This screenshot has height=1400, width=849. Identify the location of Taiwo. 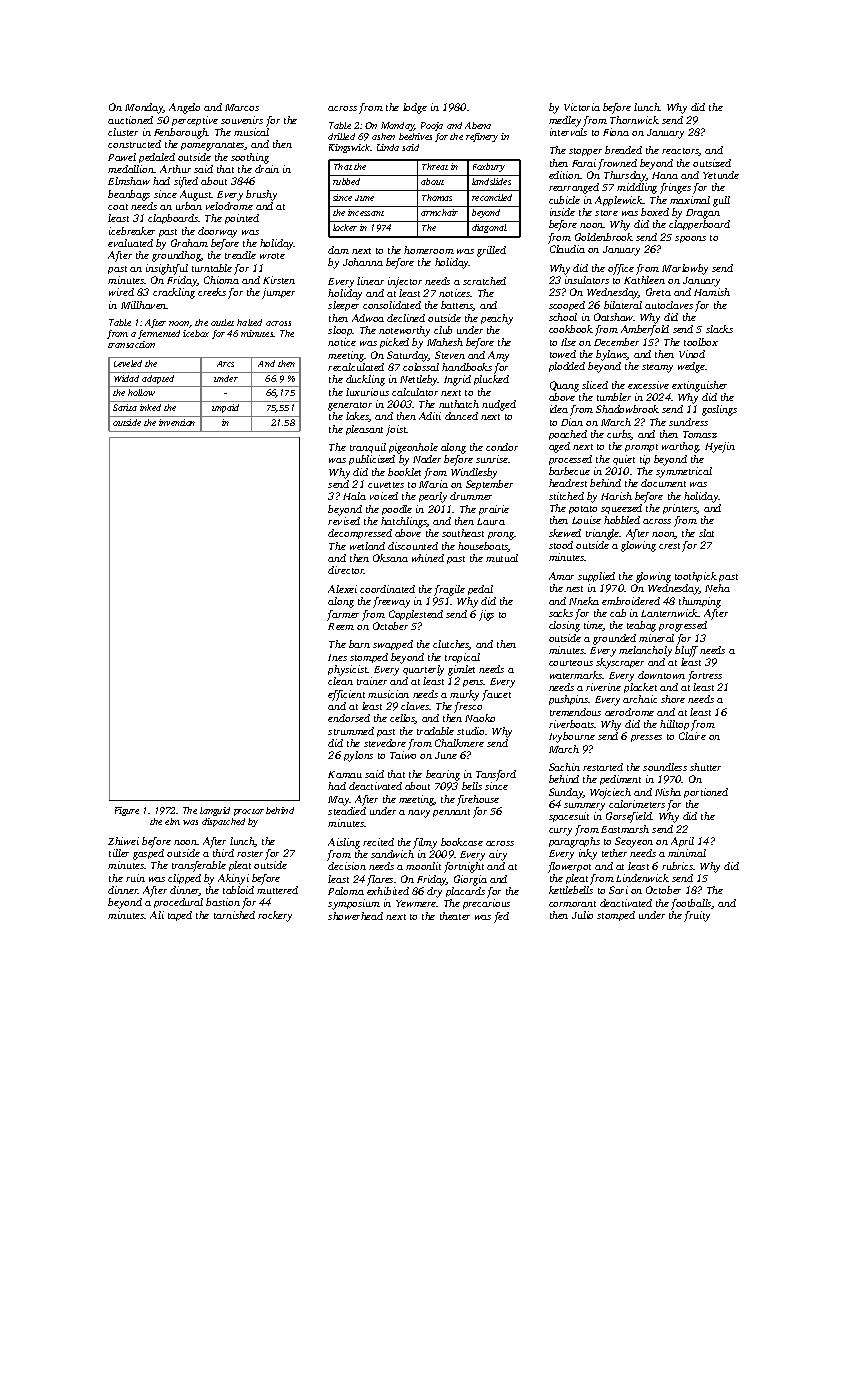
(403, 755).
